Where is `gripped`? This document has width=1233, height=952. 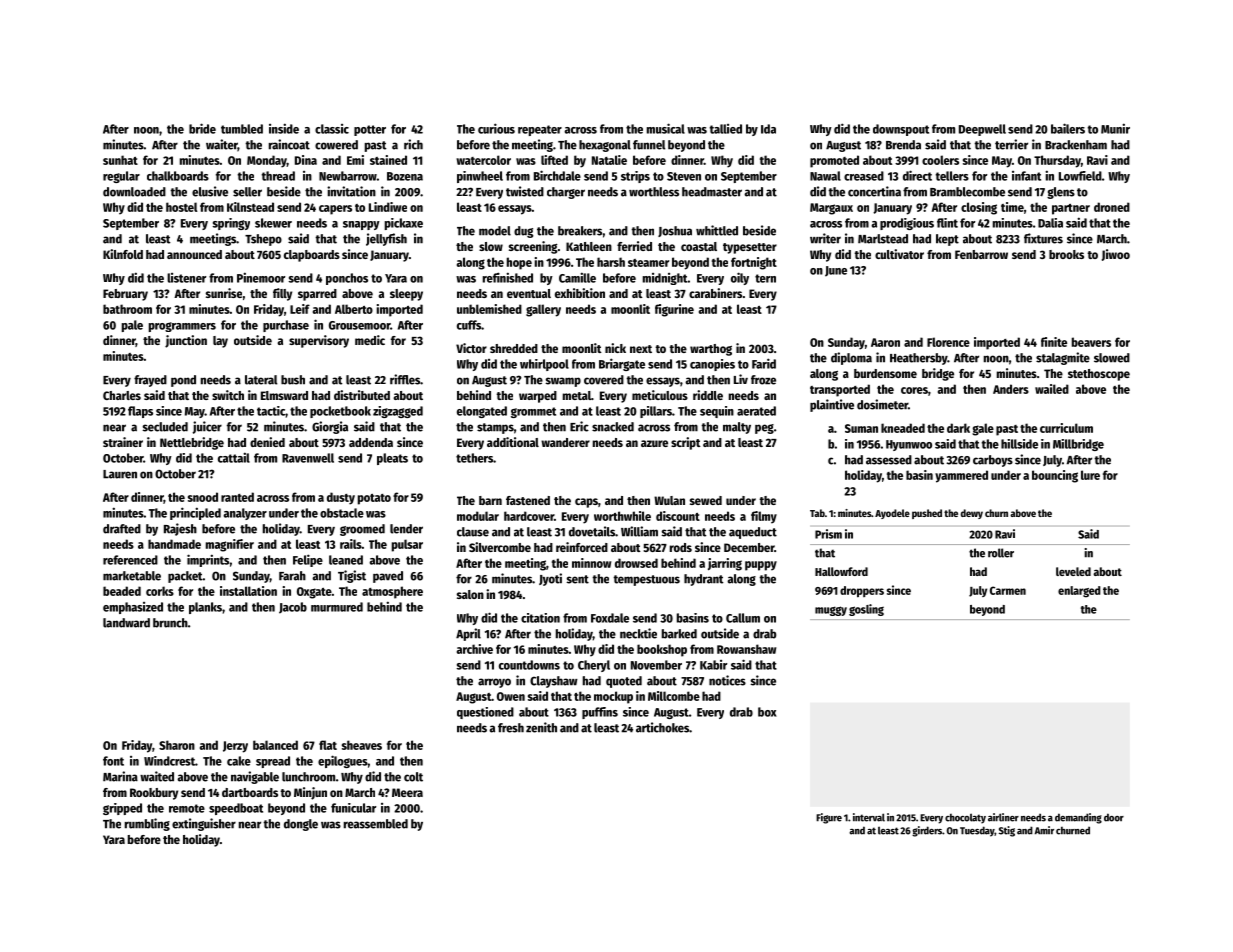 gripped is located at coordinates (122, 809).
